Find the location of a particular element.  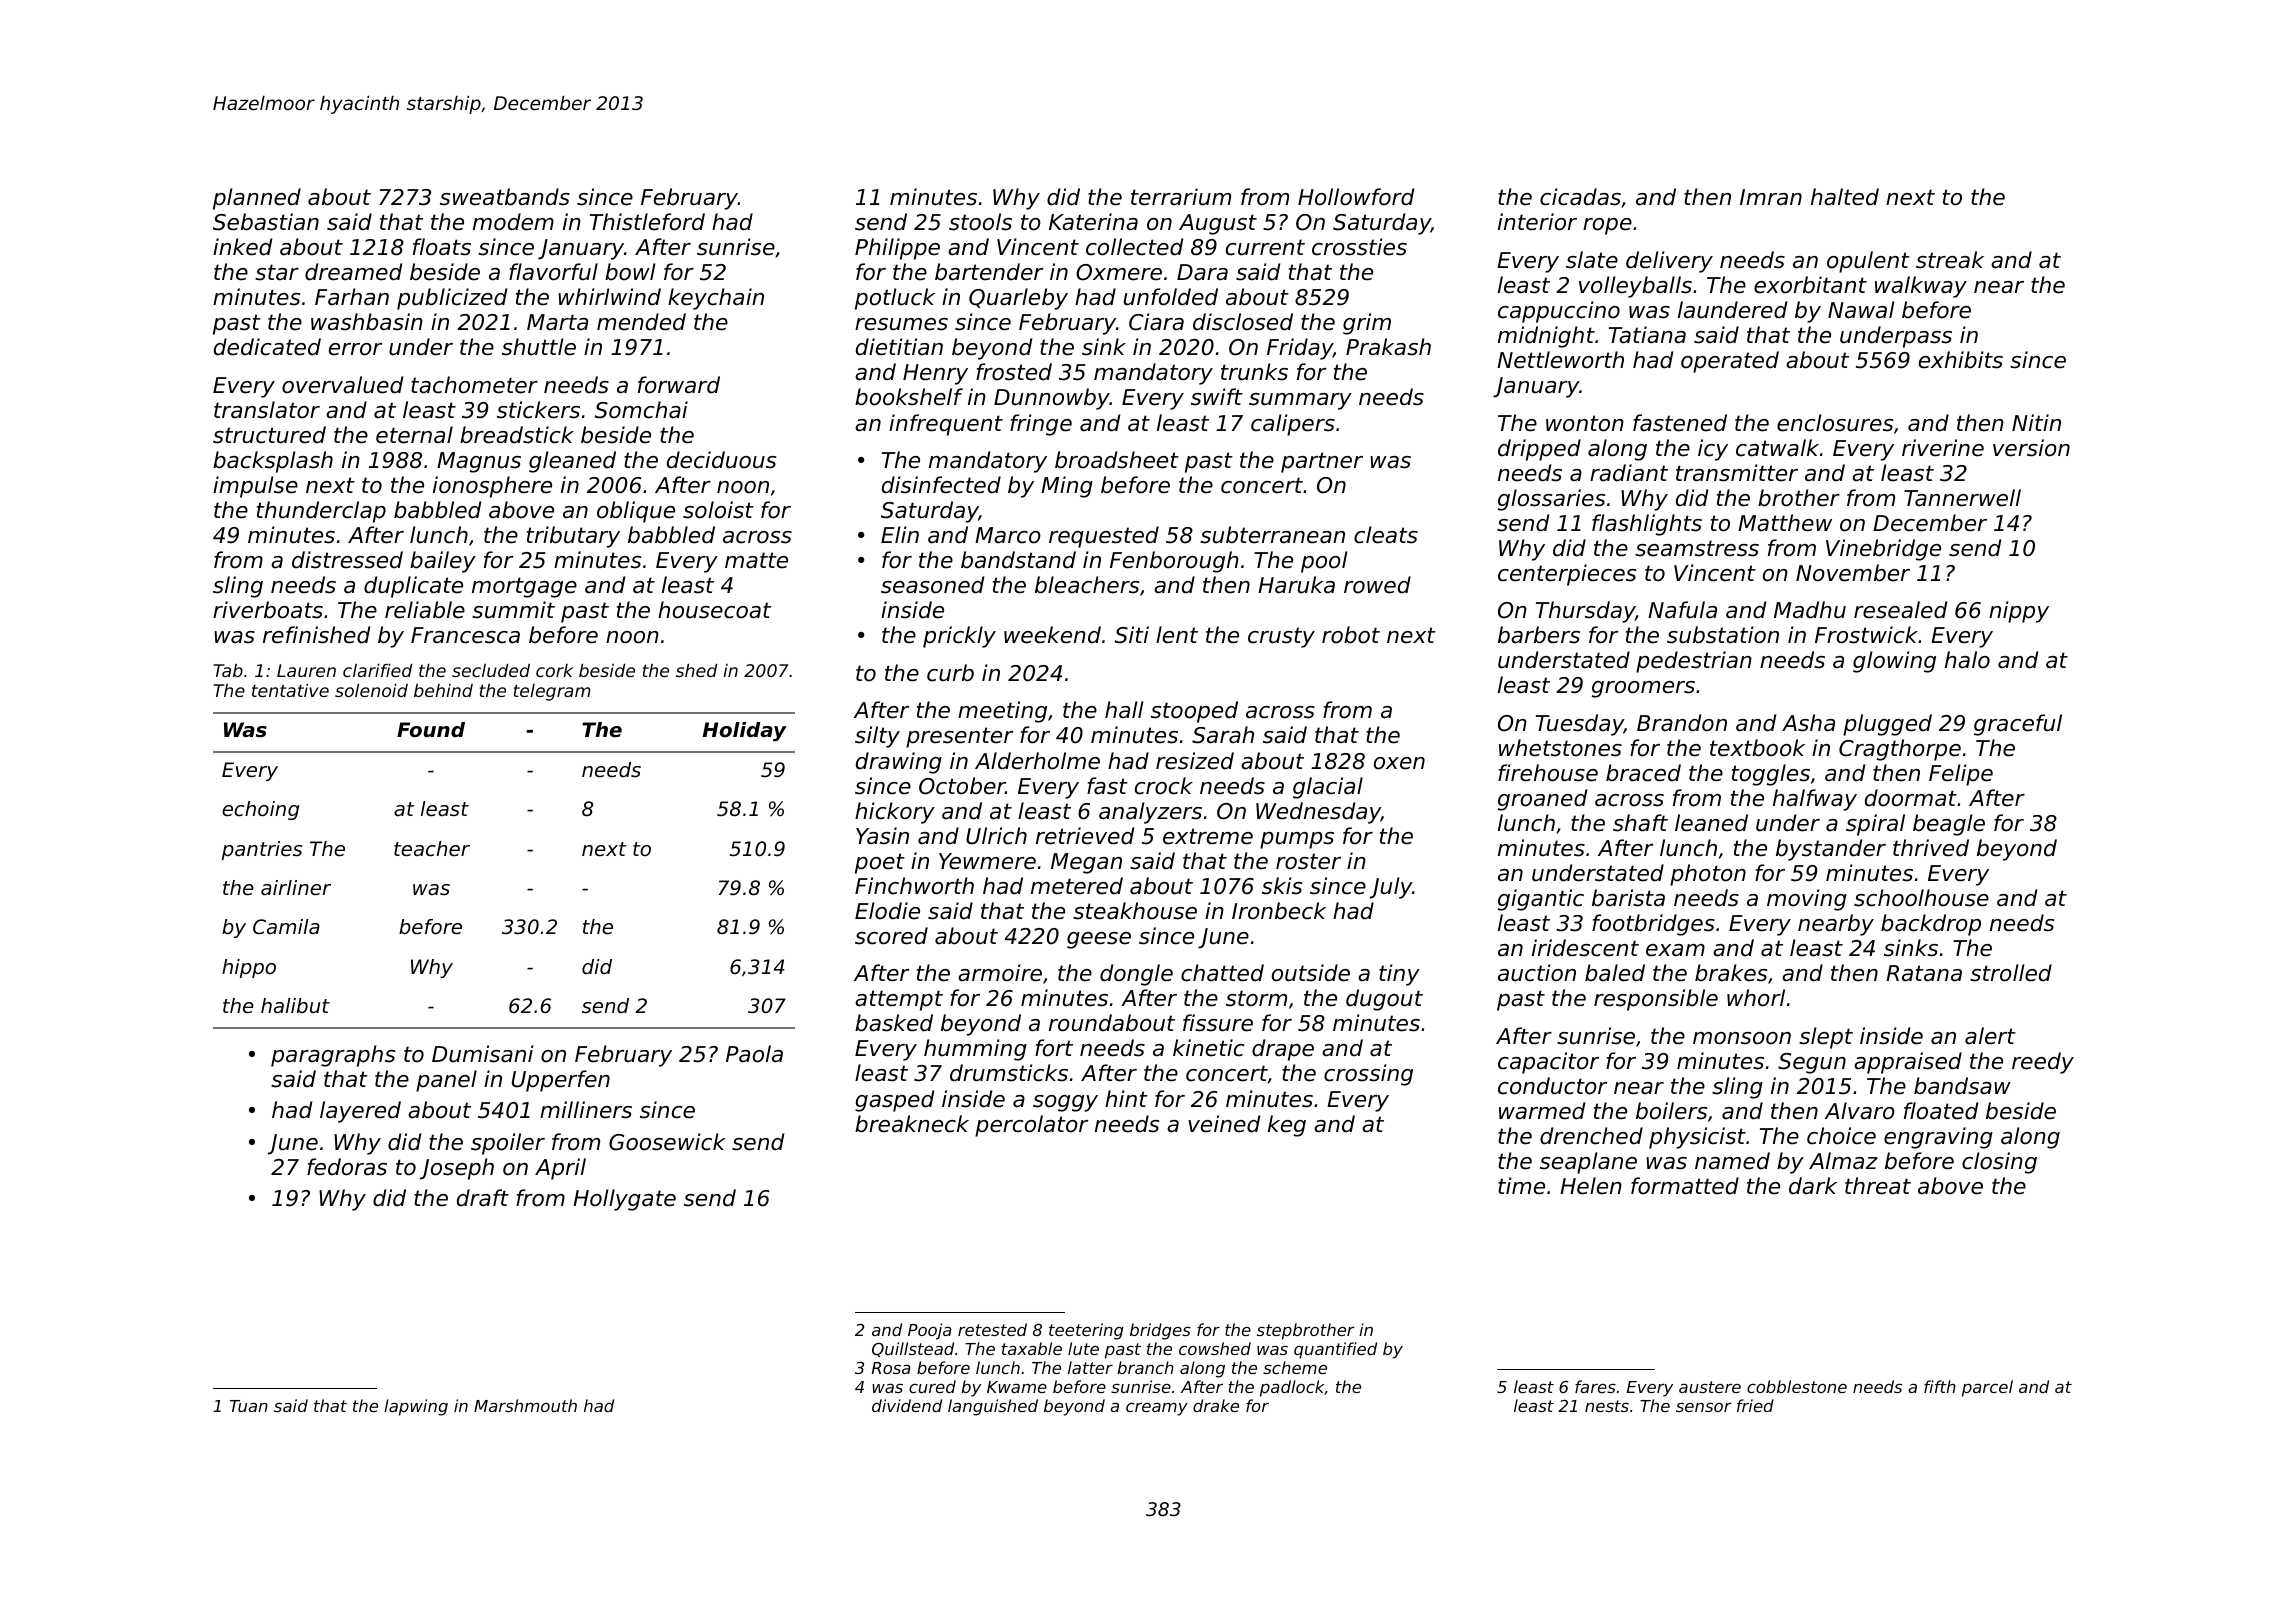

pantries is located at coordinates (262, 850).
